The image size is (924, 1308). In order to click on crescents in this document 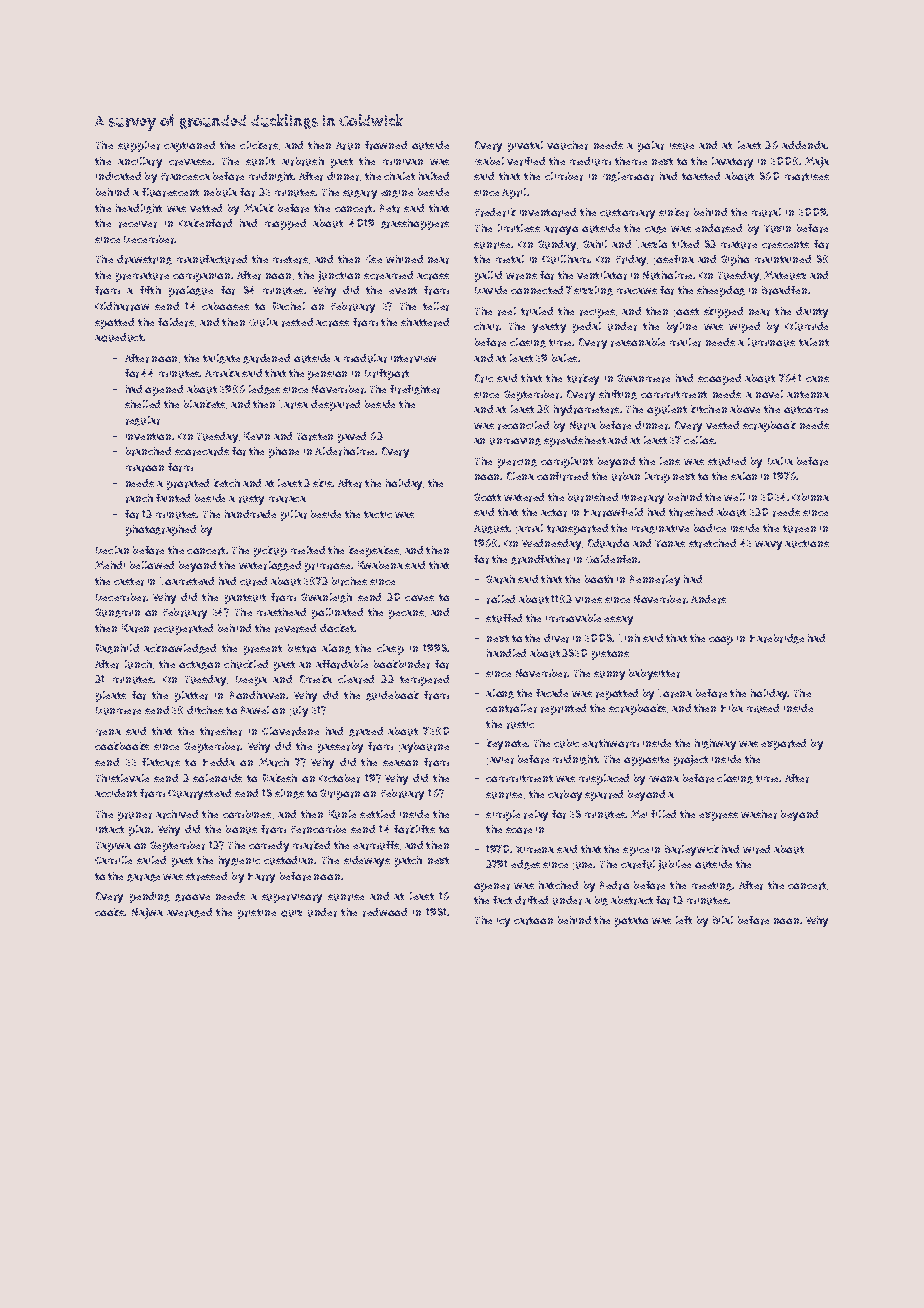, I will do `click(785, 245)`.
